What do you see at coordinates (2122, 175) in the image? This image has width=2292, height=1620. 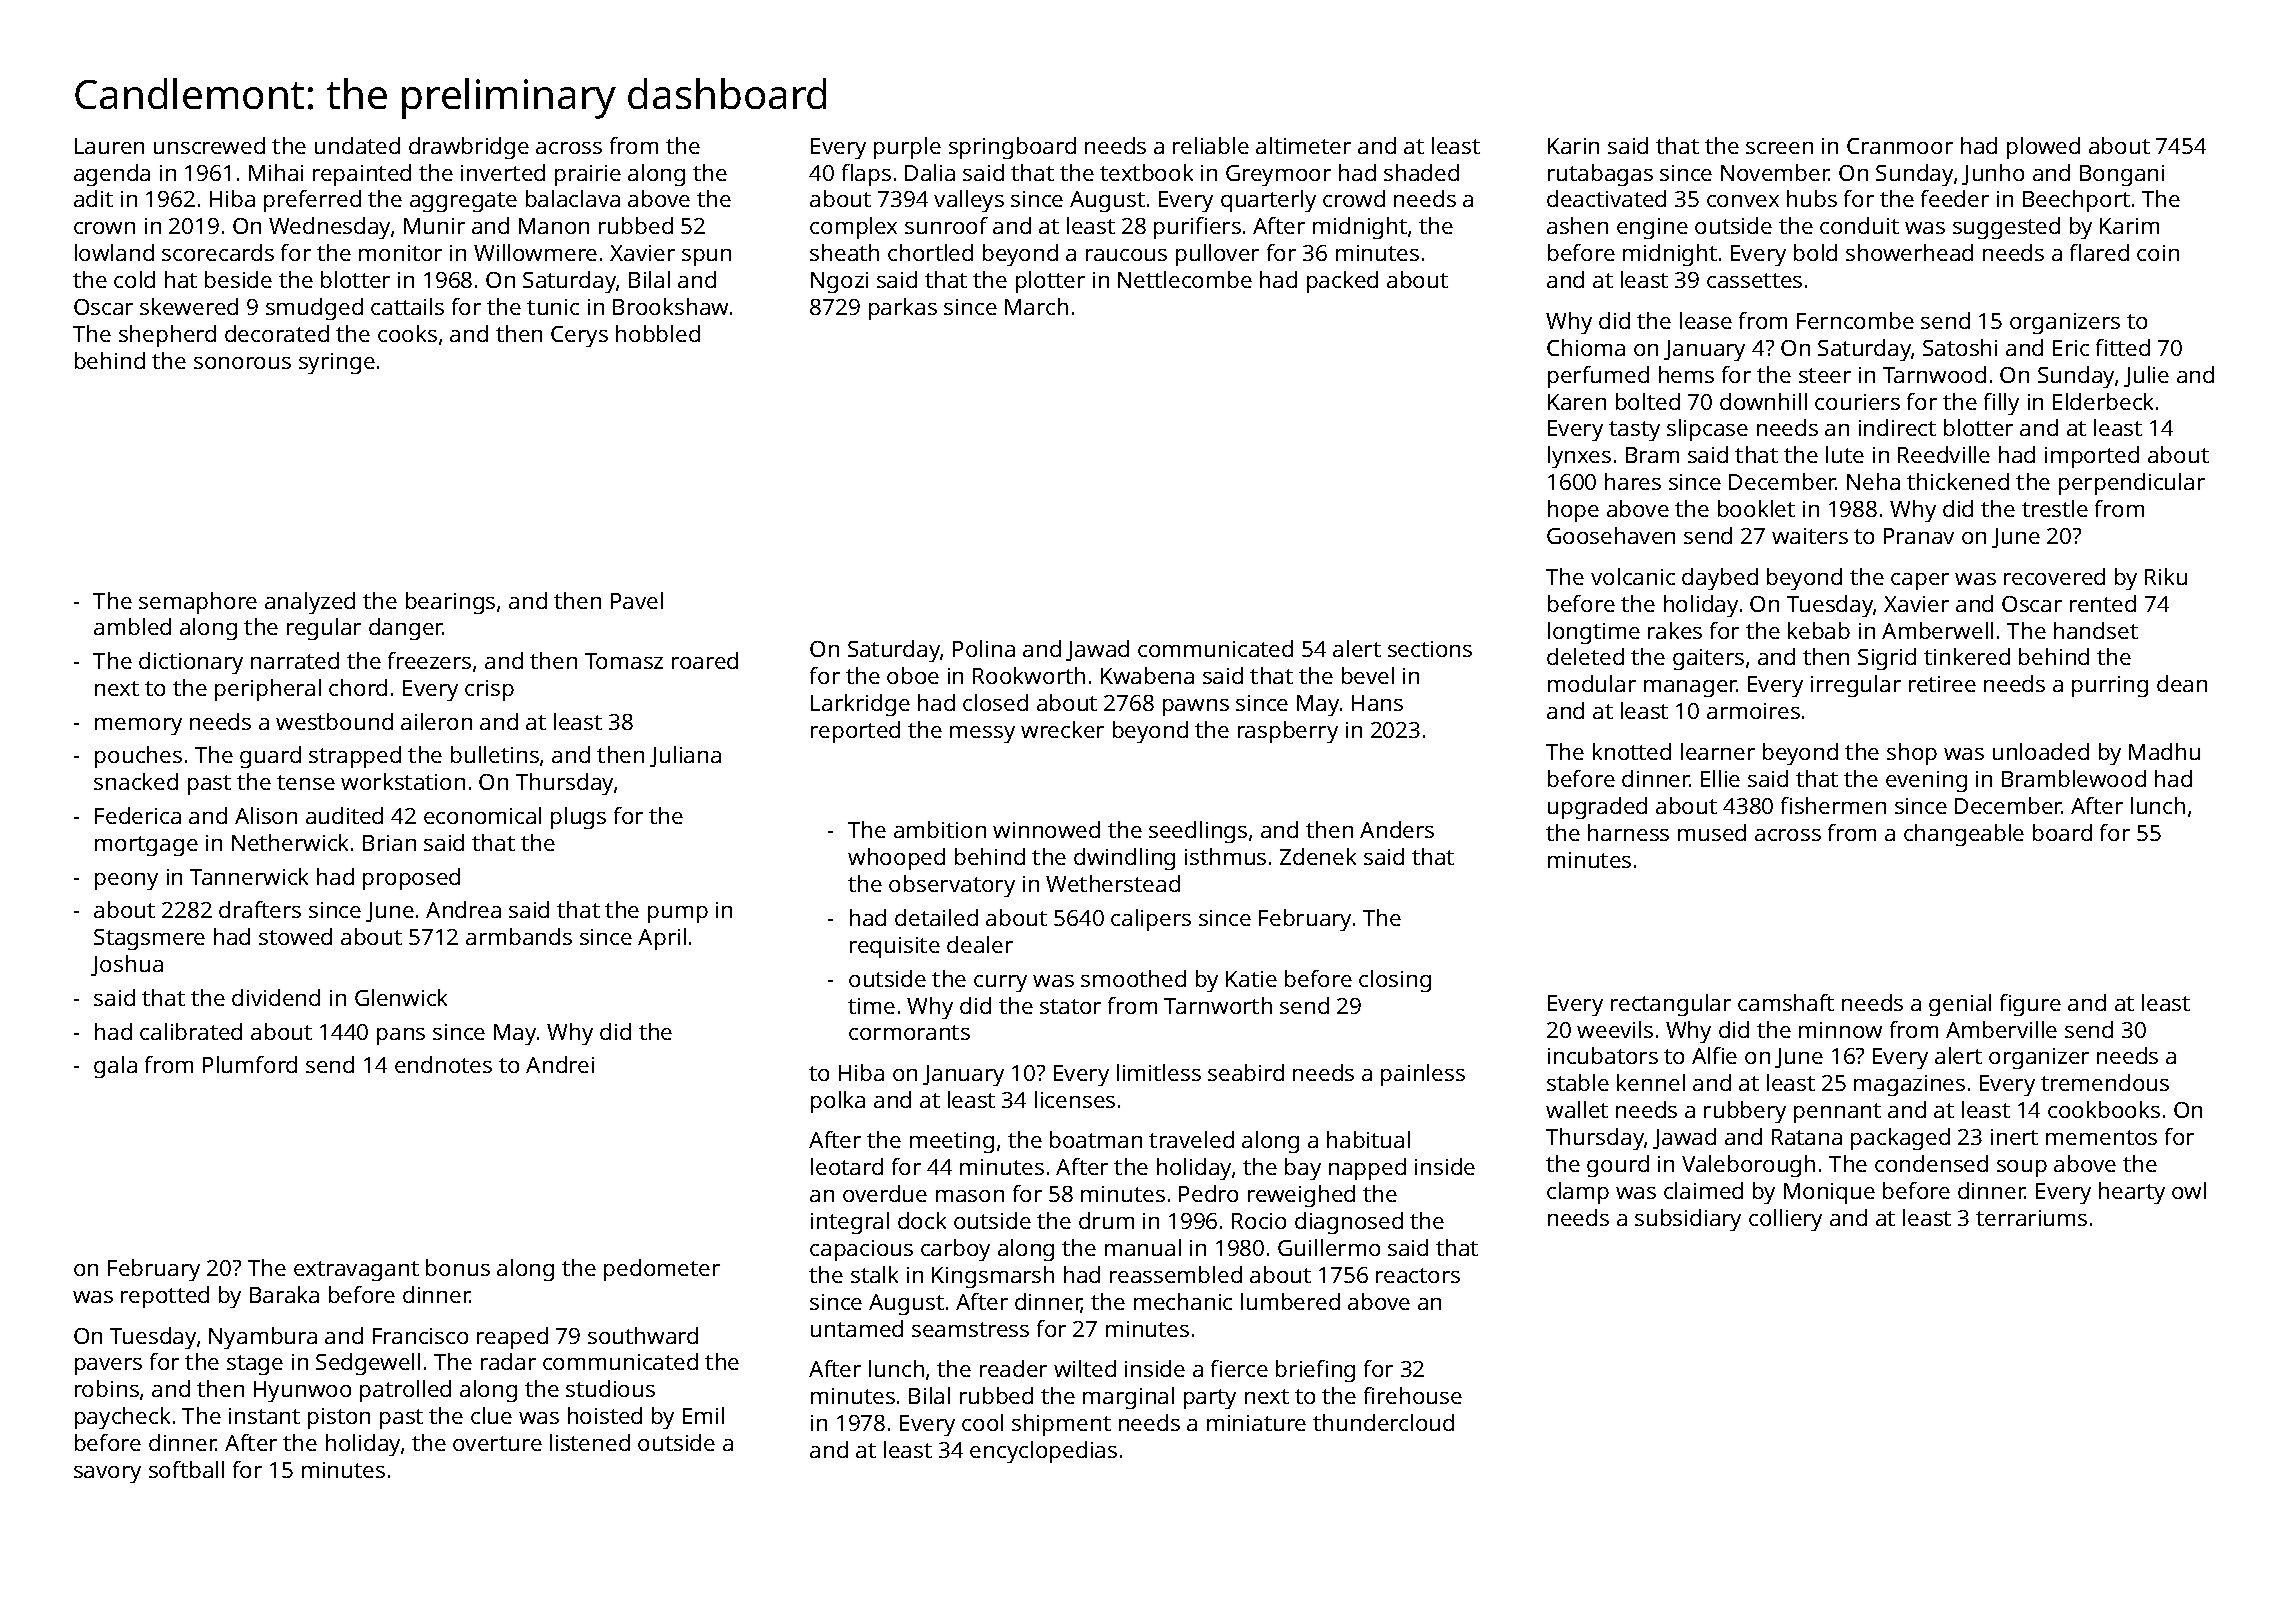 I see `Bongani` at bounding box center [2122, 175].
